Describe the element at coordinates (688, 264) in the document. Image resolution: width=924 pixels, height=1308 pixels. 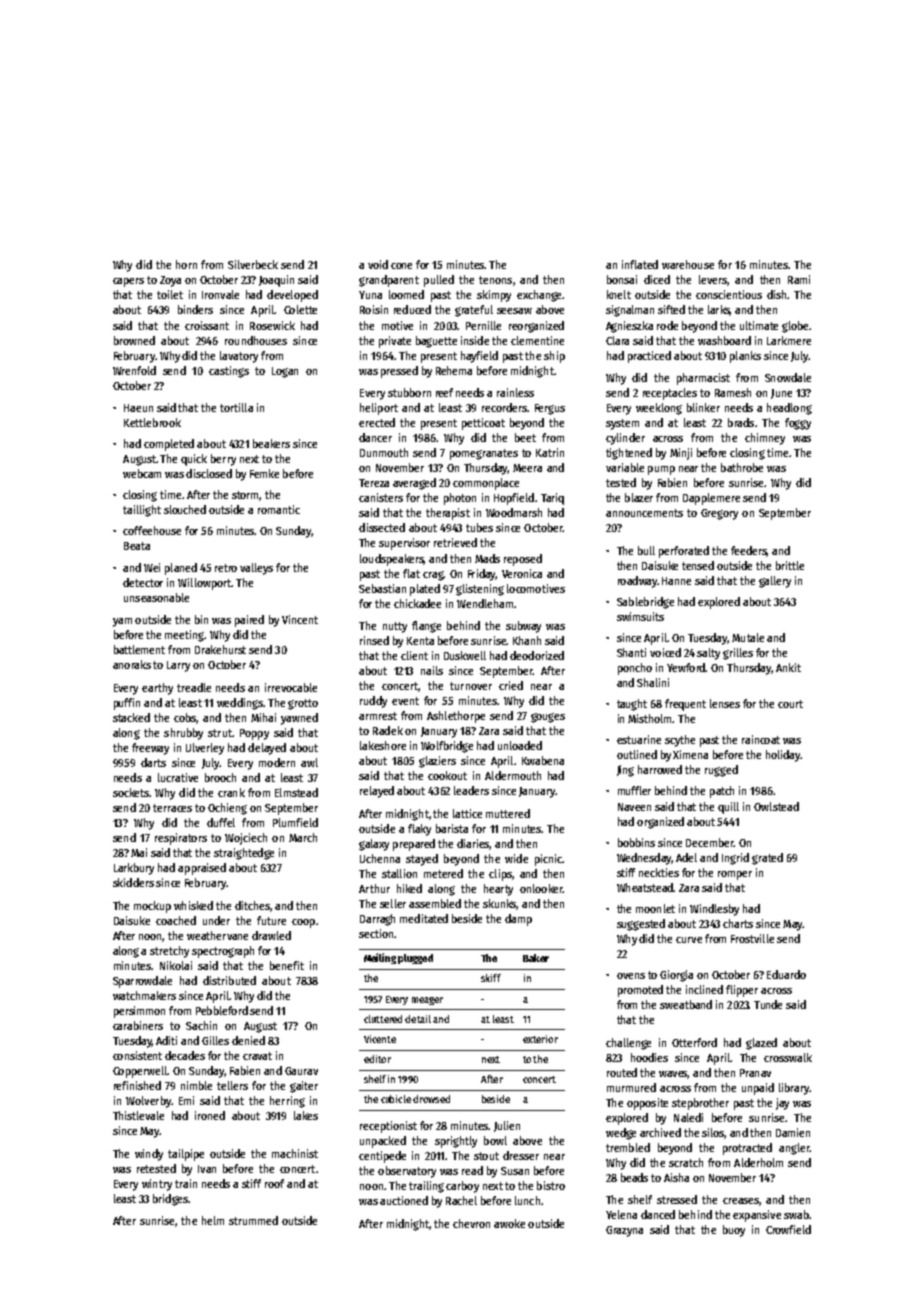
I see `warehouse` at that location.
